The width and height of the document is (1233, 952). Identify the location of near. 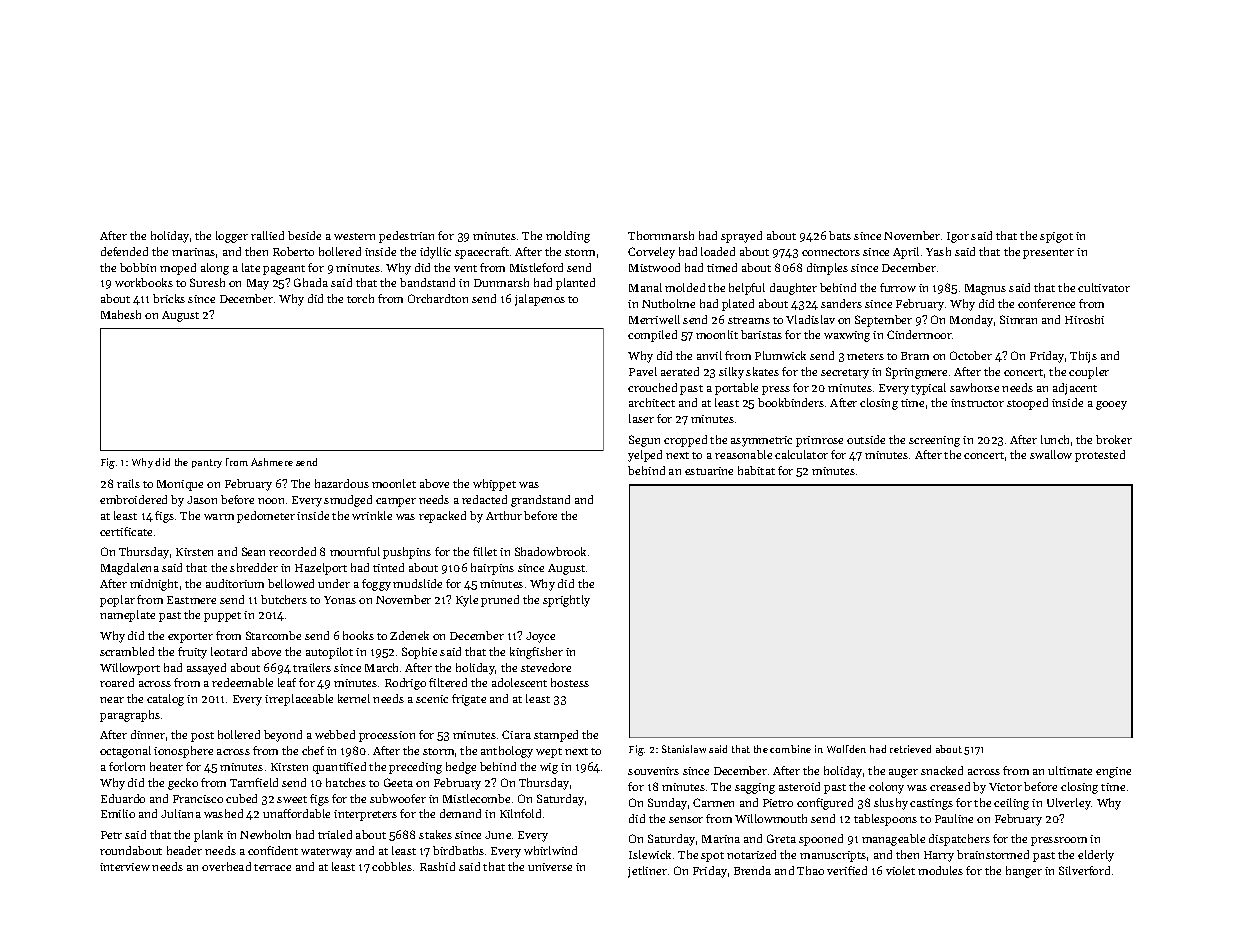
(112, 700).
